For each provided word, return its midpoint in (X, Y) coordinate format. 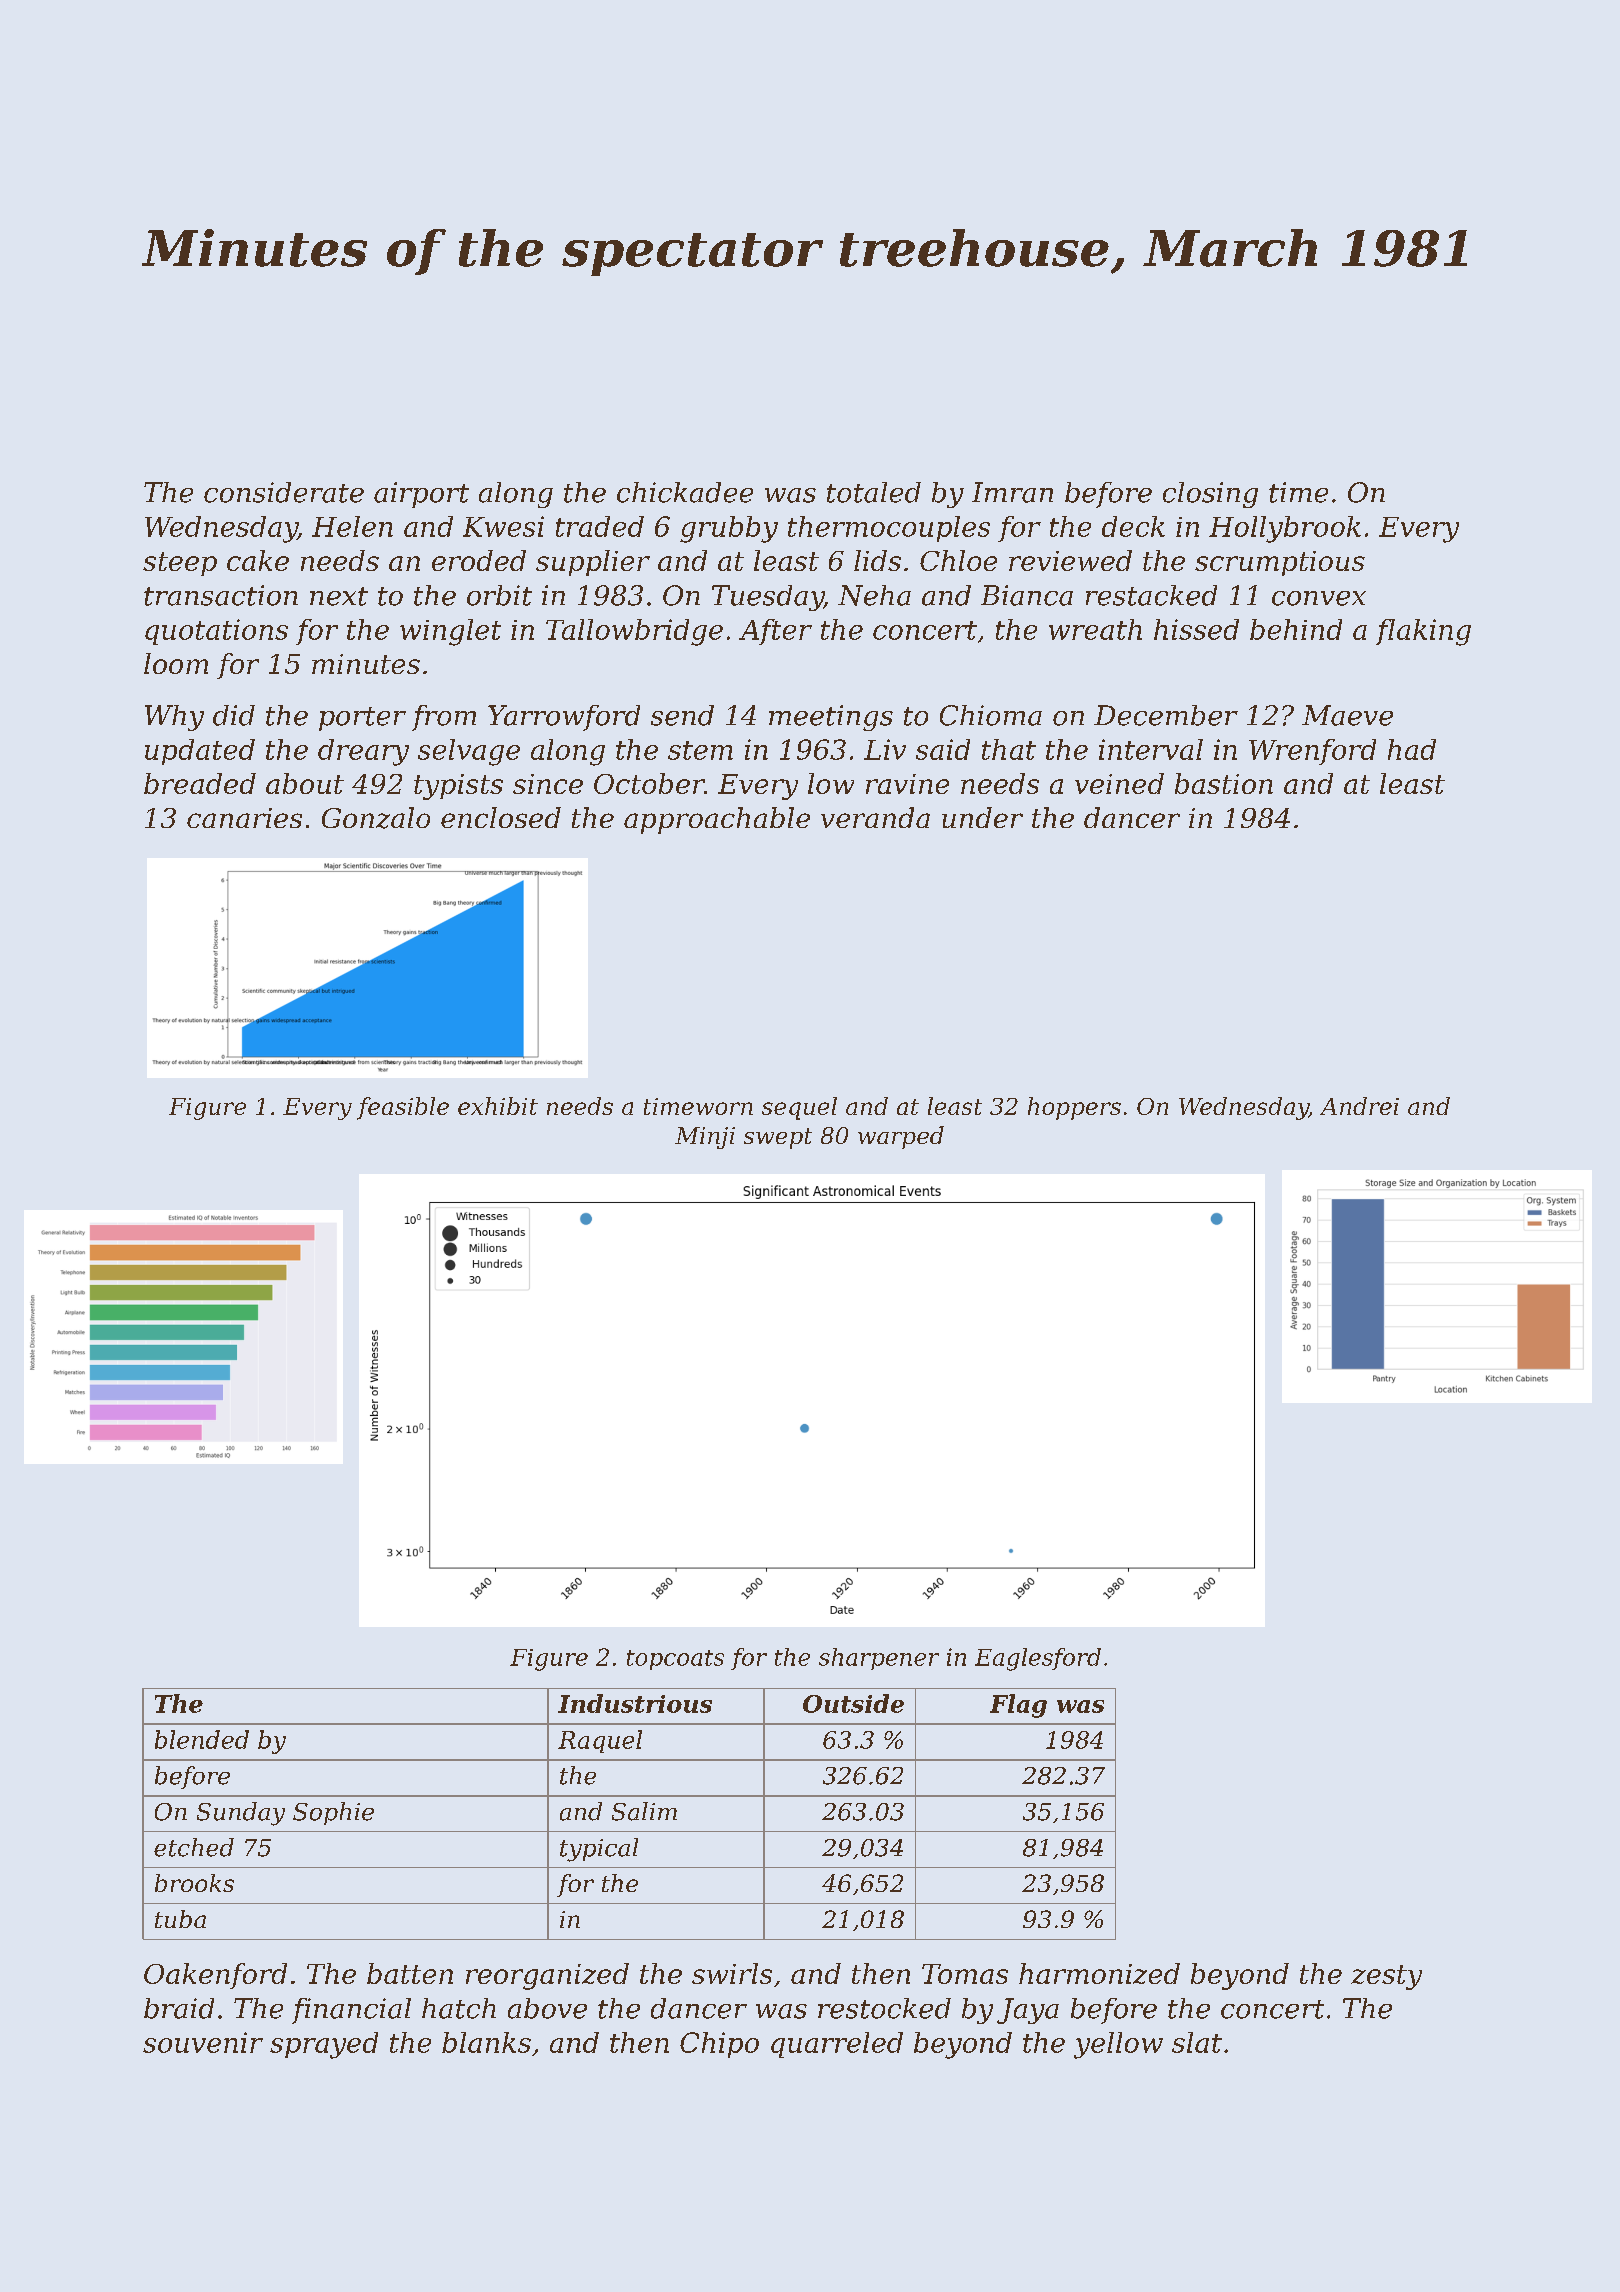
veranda (875, 817)
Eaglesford (1038, 1659)
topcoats (675, 1660)
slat (1197, 2042)
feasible (403, 1108)
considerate (284, 492)
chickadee (685, 492)
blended (202, 1739)
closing (1210, 495)
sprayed (324, 2045)
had (1412, 749)
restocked (884, 2008)
